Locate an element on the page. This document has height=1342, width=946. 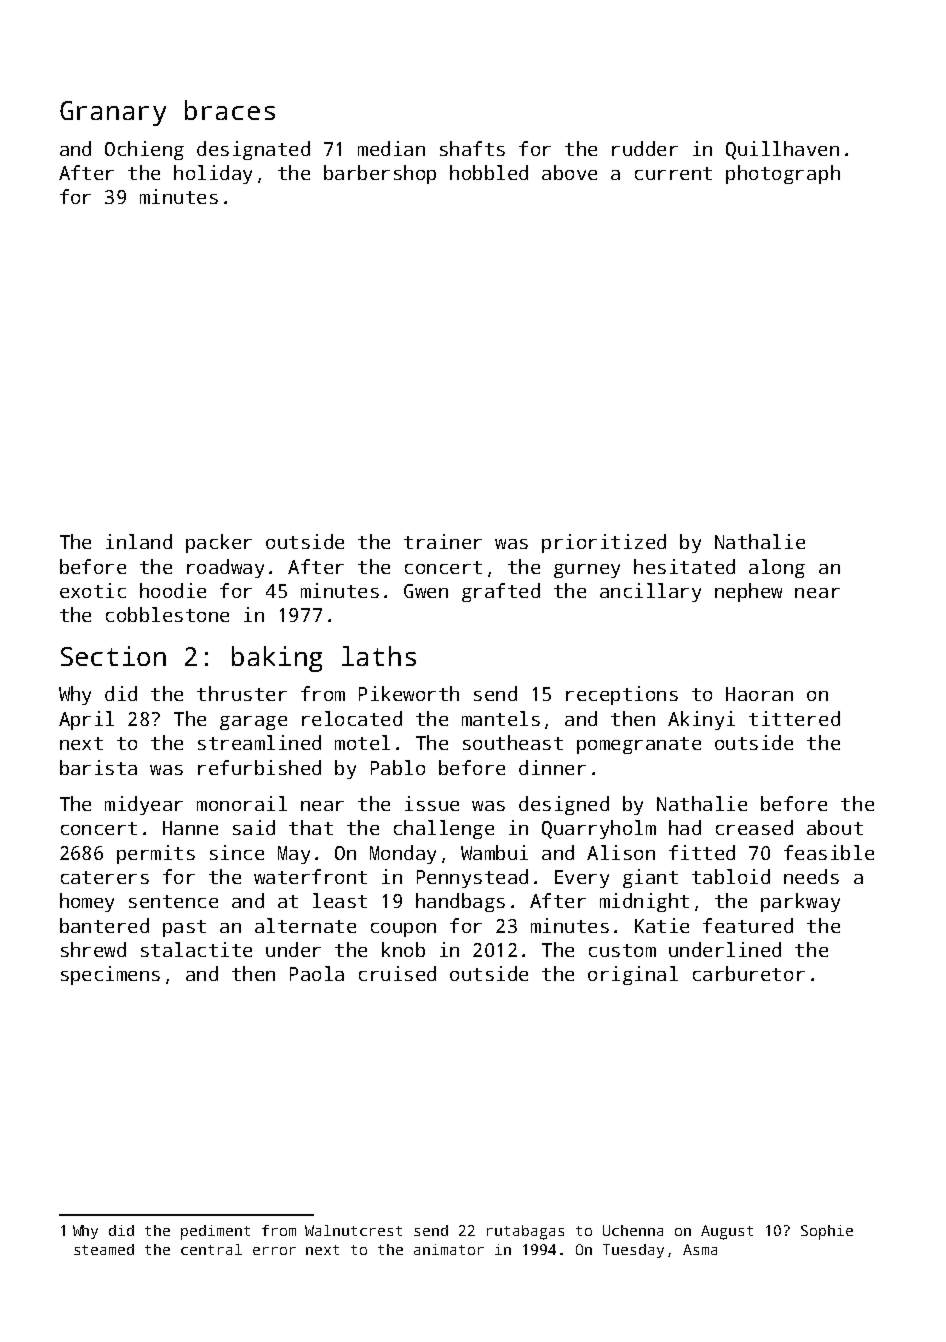
hoodie is located at coordinates (173, 590).
